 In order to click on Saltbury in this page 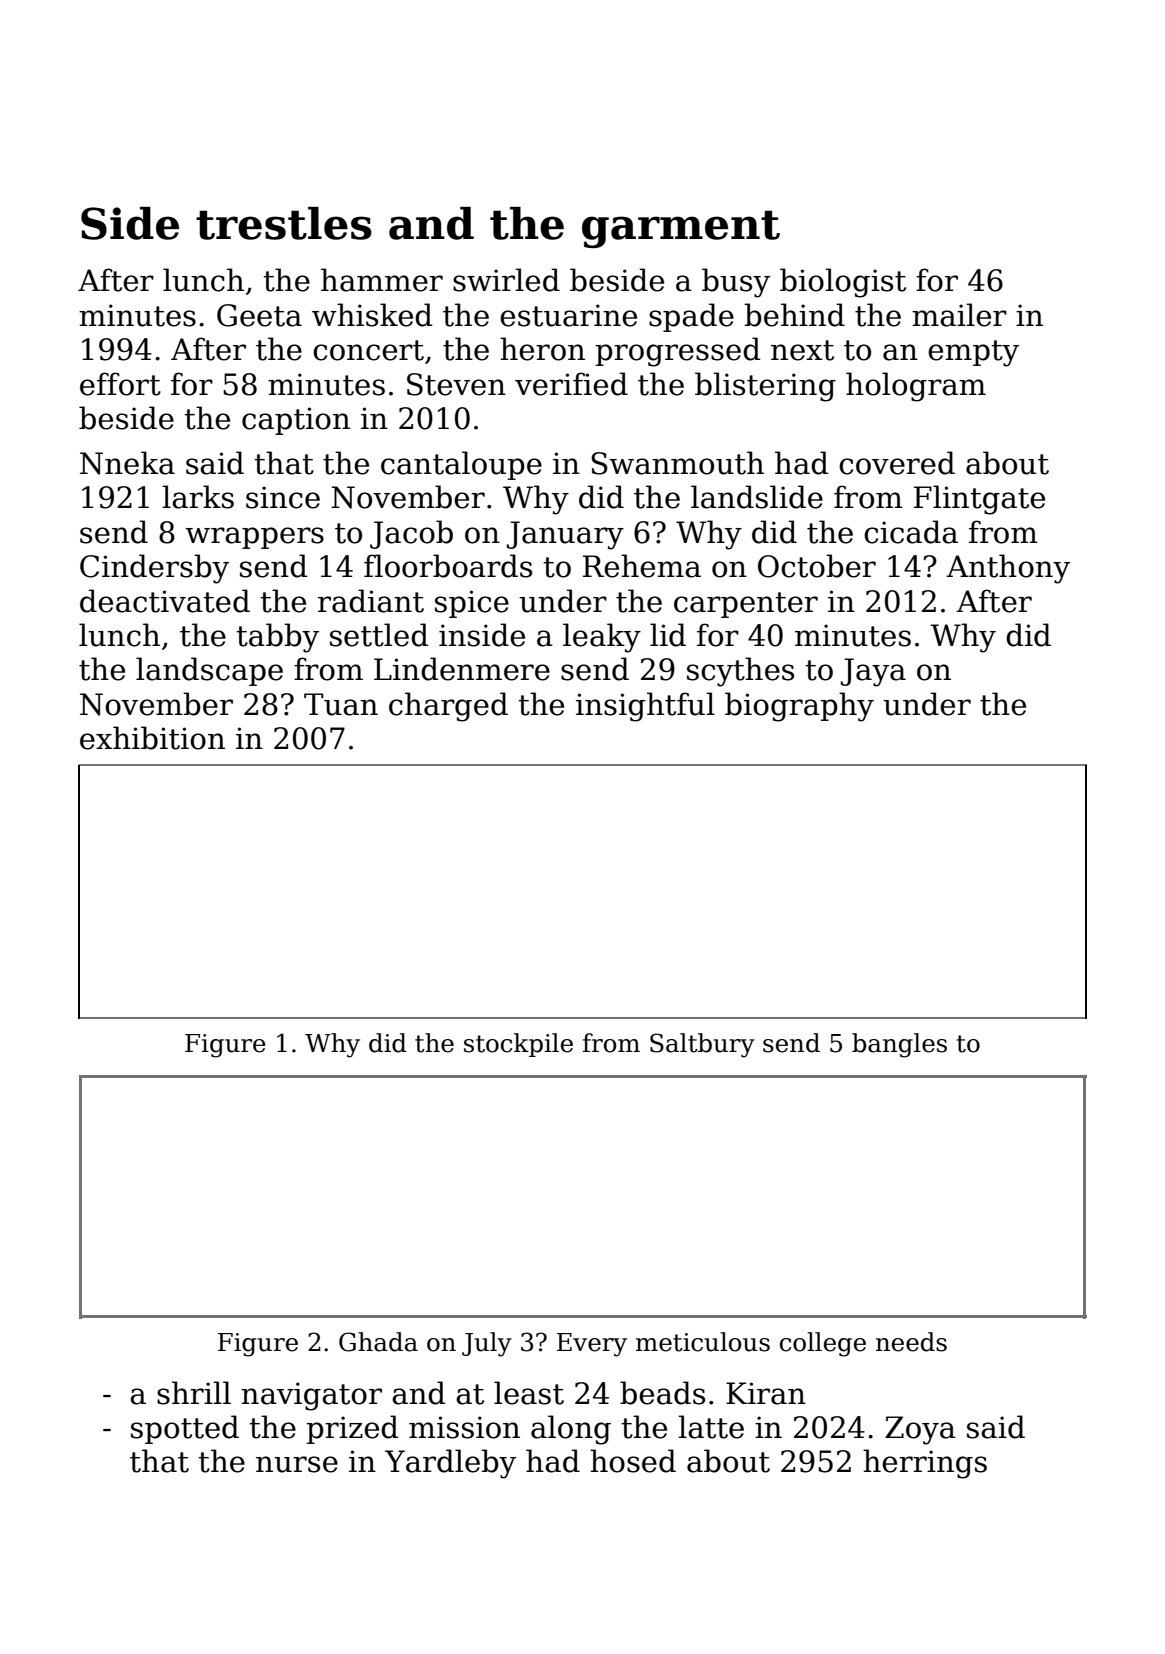, I will do `click(702, 1045)`.
